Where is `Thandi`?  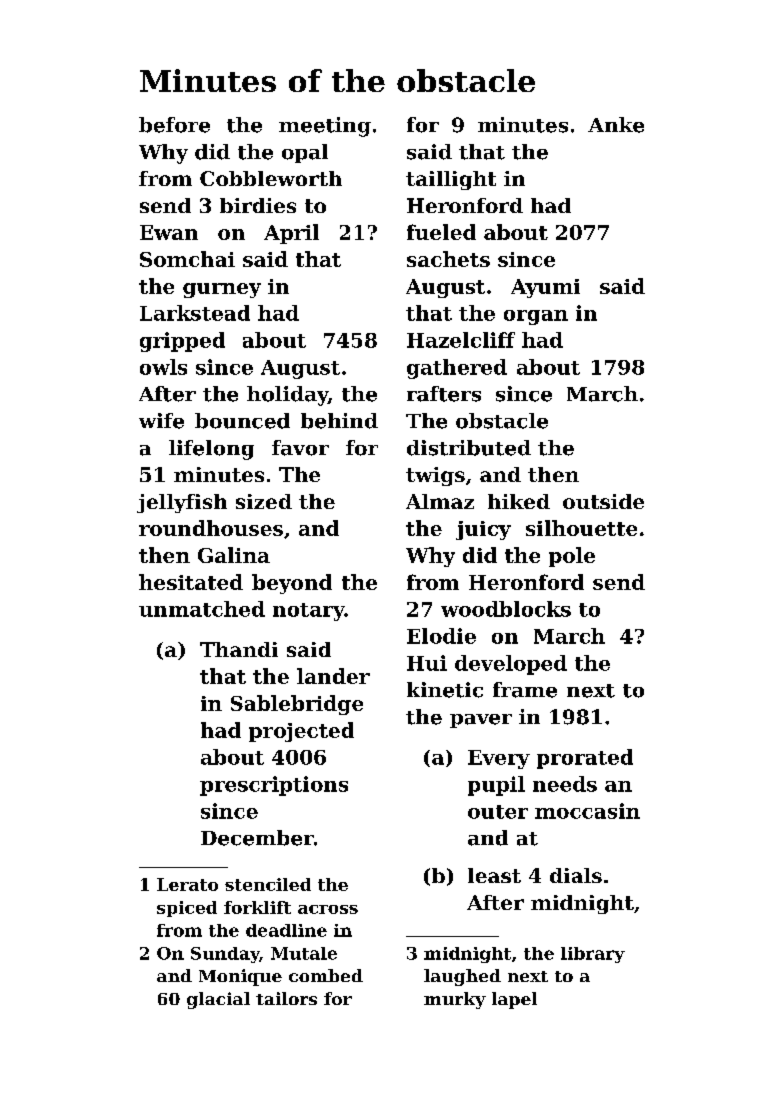
Thandi is located at coordinates (239, 649).
